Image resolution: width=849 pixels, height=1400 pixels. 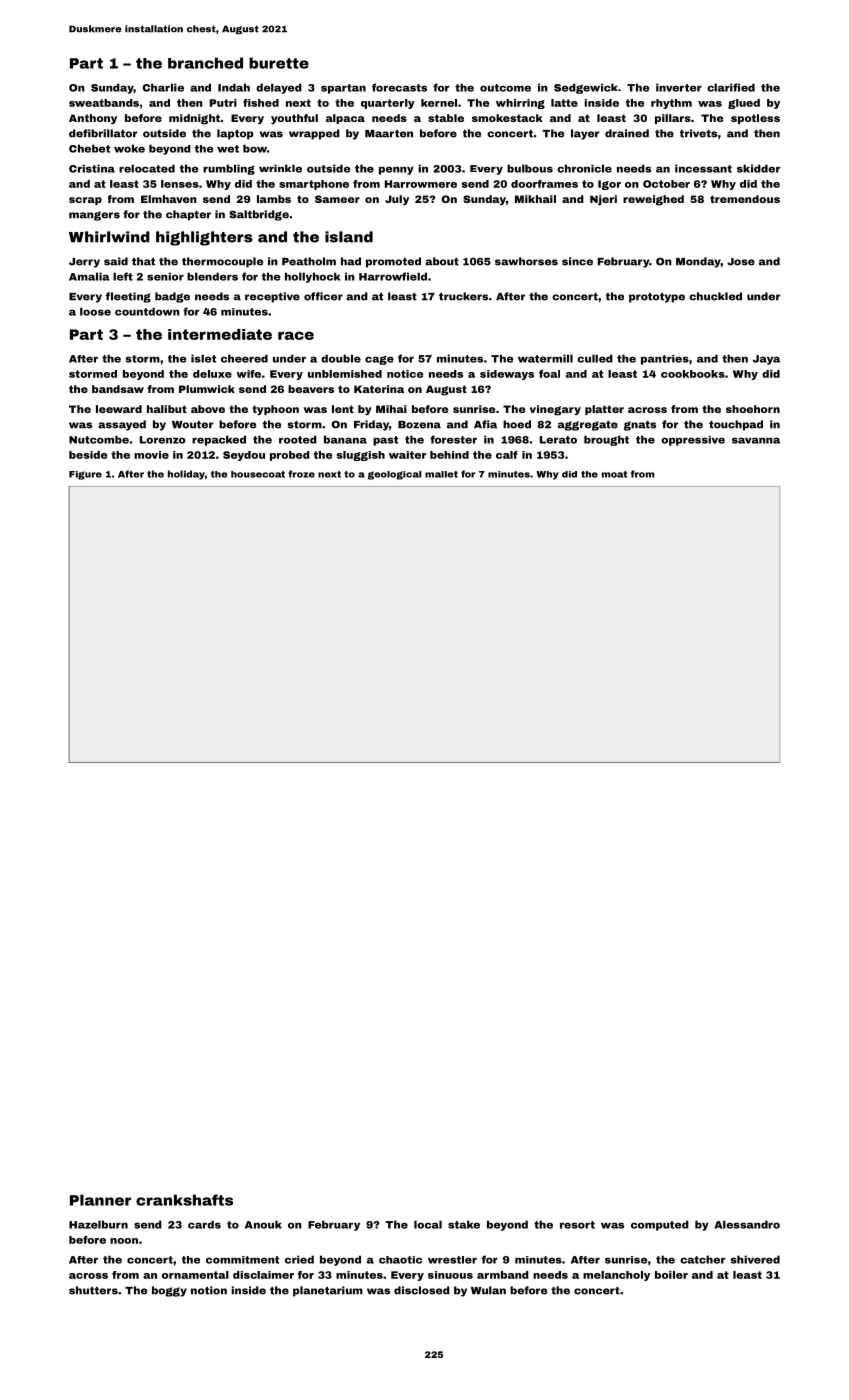 What do you see at coordinates (756, 440) in the page?
I see `savanna` at bounding box center [756, 440].
